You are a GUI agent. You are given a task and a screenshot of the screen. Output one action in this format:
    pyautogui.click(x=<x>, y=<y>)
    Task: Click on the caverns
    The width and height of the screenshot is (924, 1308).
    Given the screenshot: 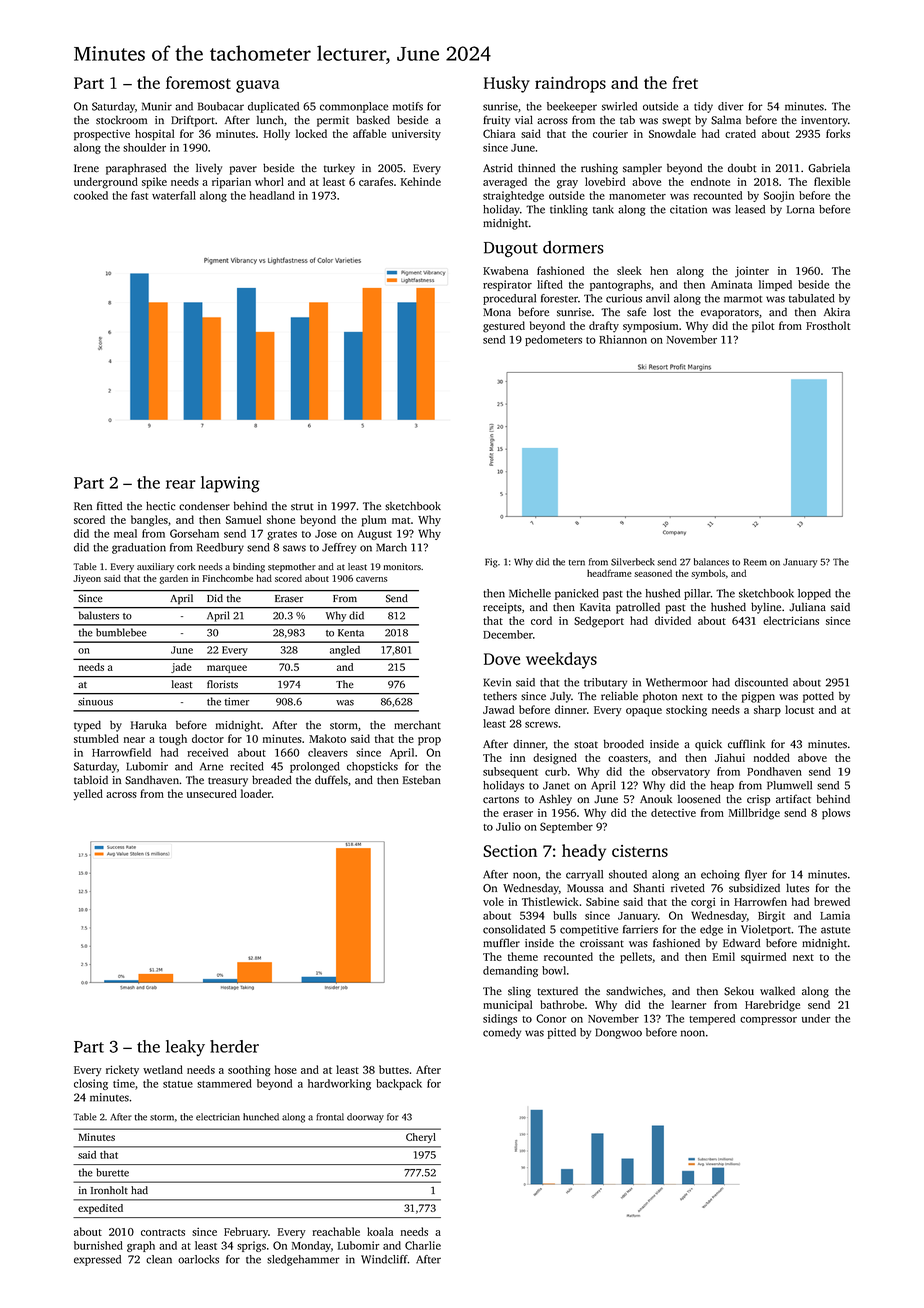 What is the action you would take?
    pyautogui.click(x=372, y=579)
